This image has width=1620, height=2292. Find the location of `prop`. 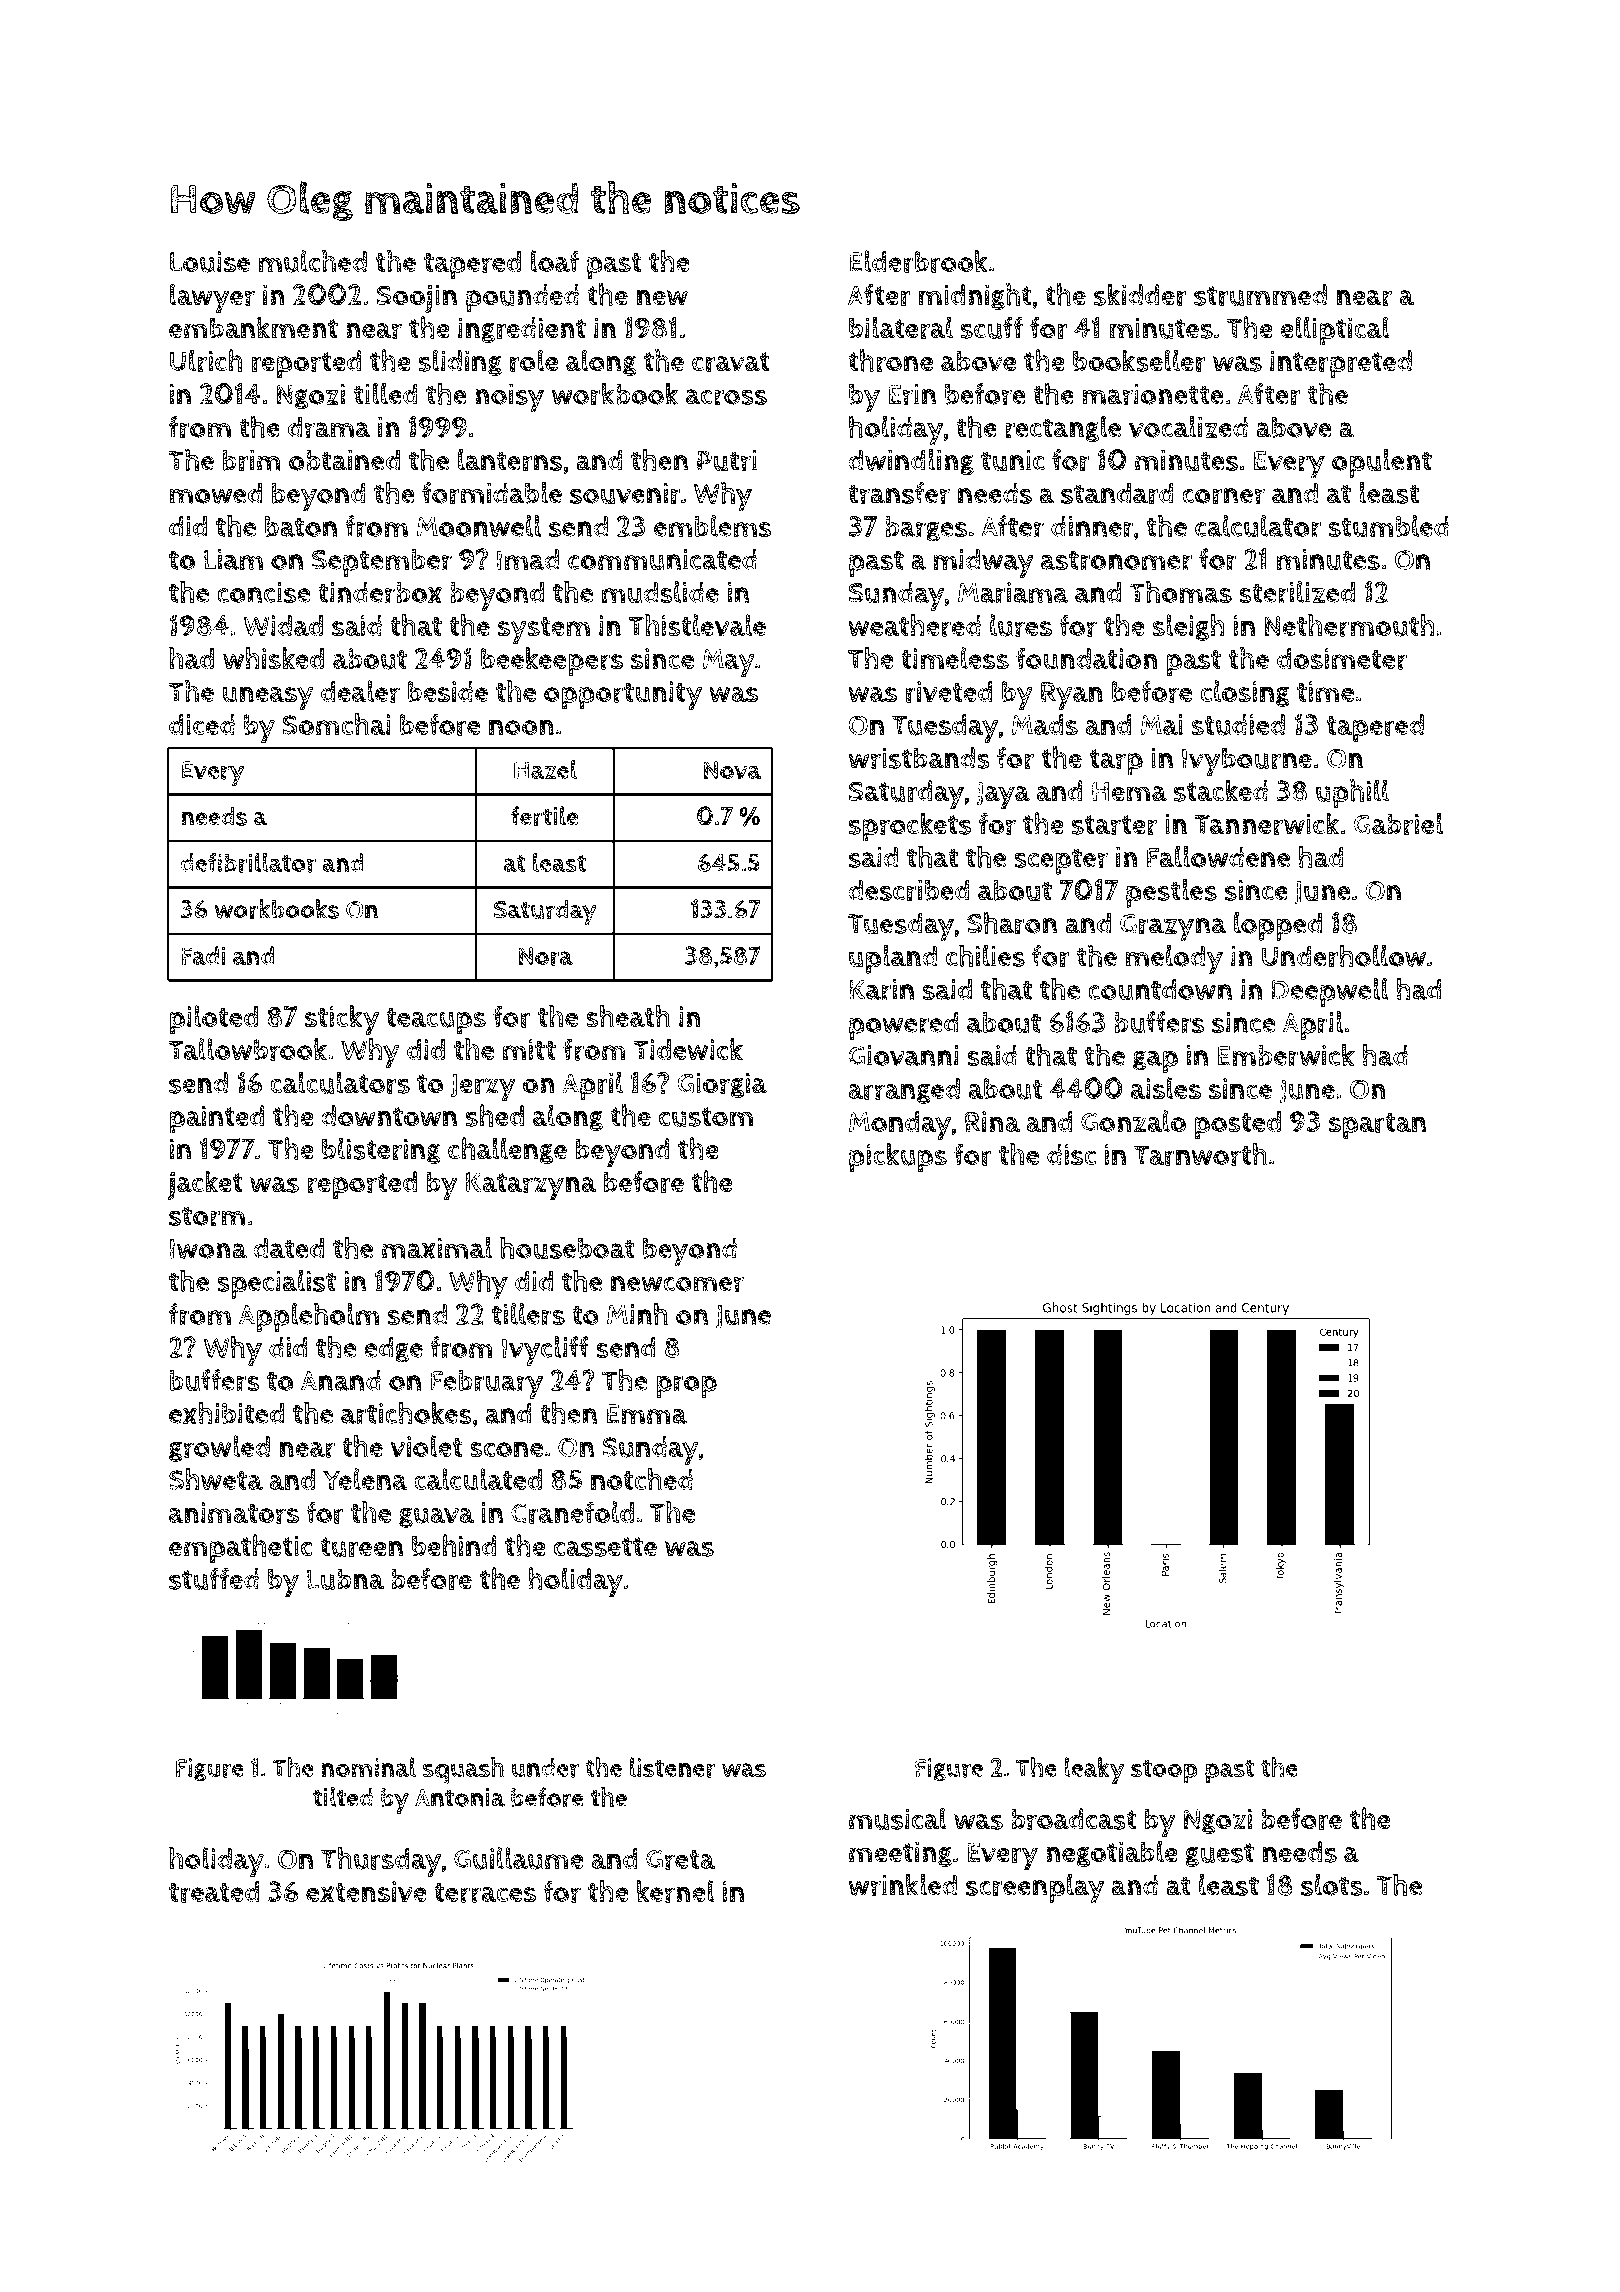

prop is located at coordinates (686, 1387).
